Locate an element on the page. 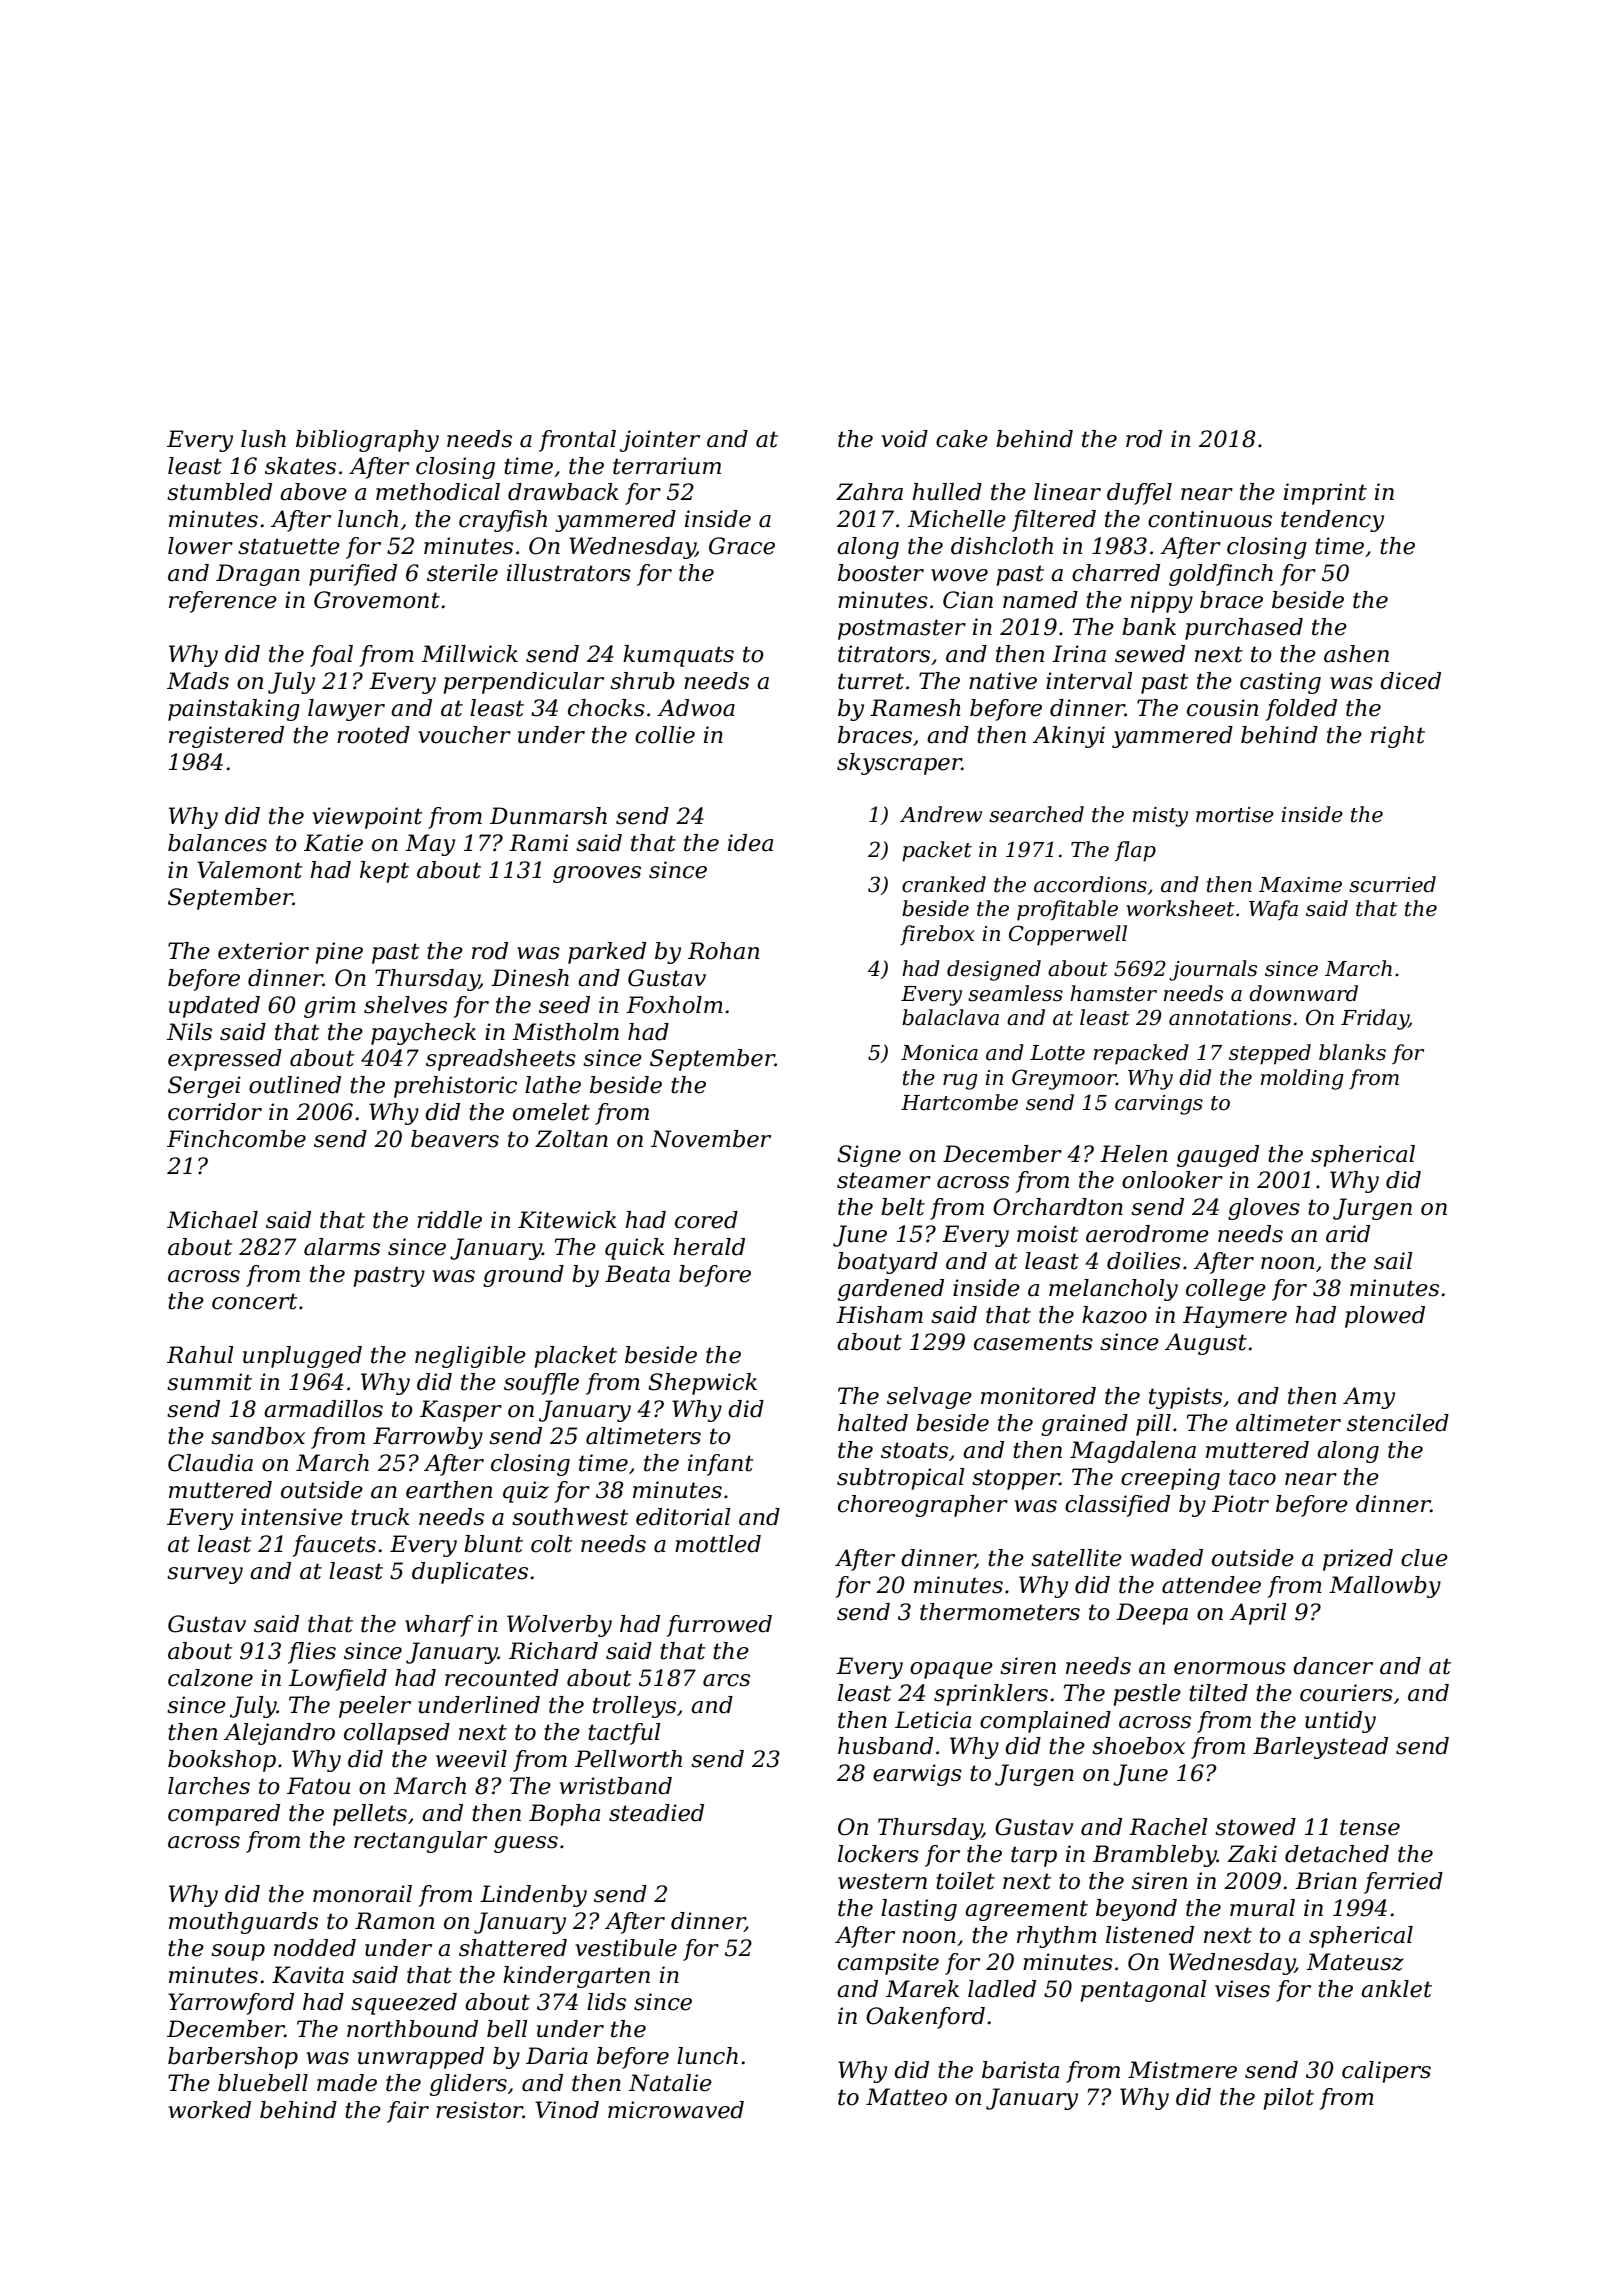 The height and width of the page is (2292, 1620). prized is located at coordinates (1358, 1560).
